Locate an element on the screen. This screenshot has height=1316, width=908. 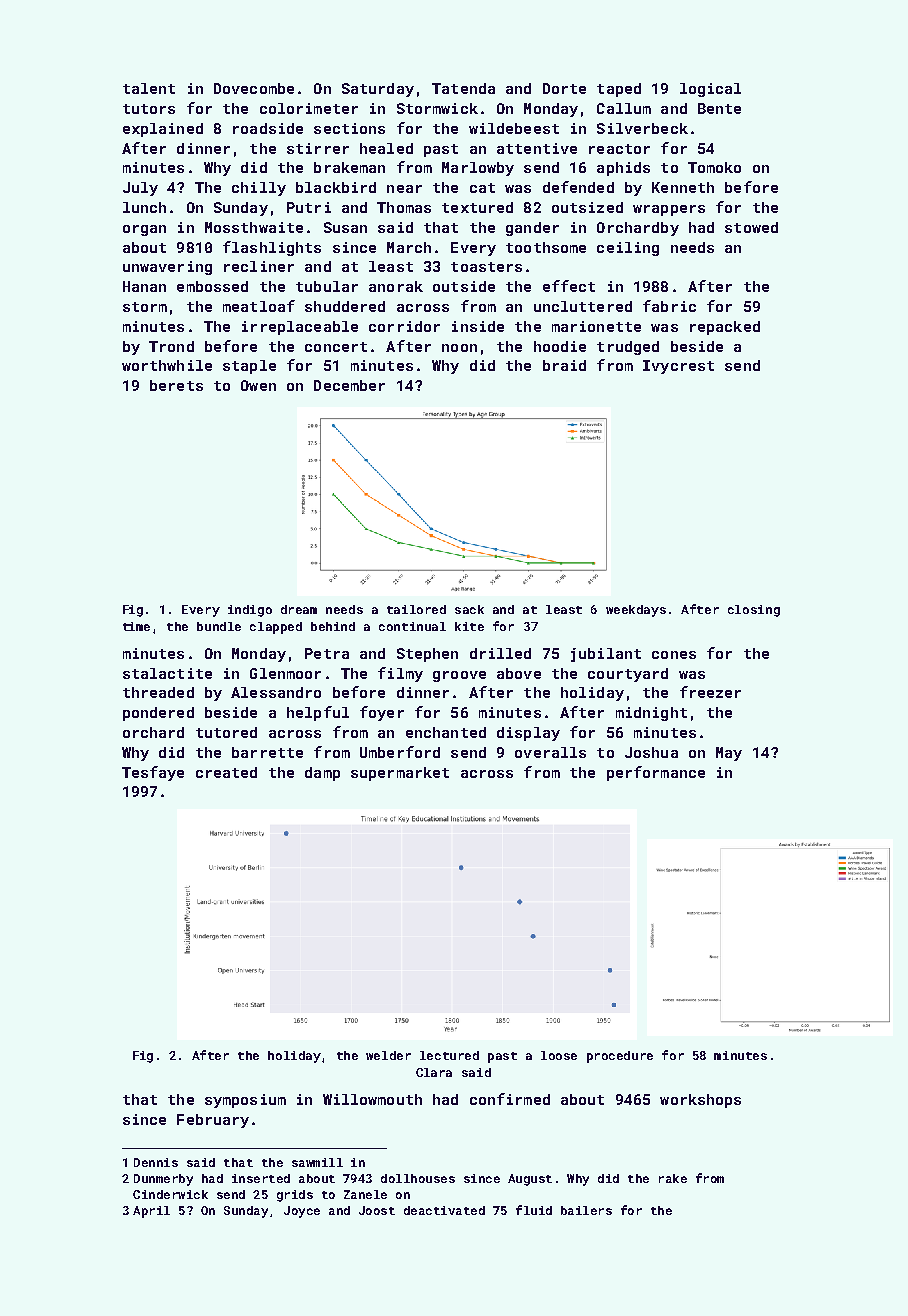
noon is located at coordinates (459, 348).
